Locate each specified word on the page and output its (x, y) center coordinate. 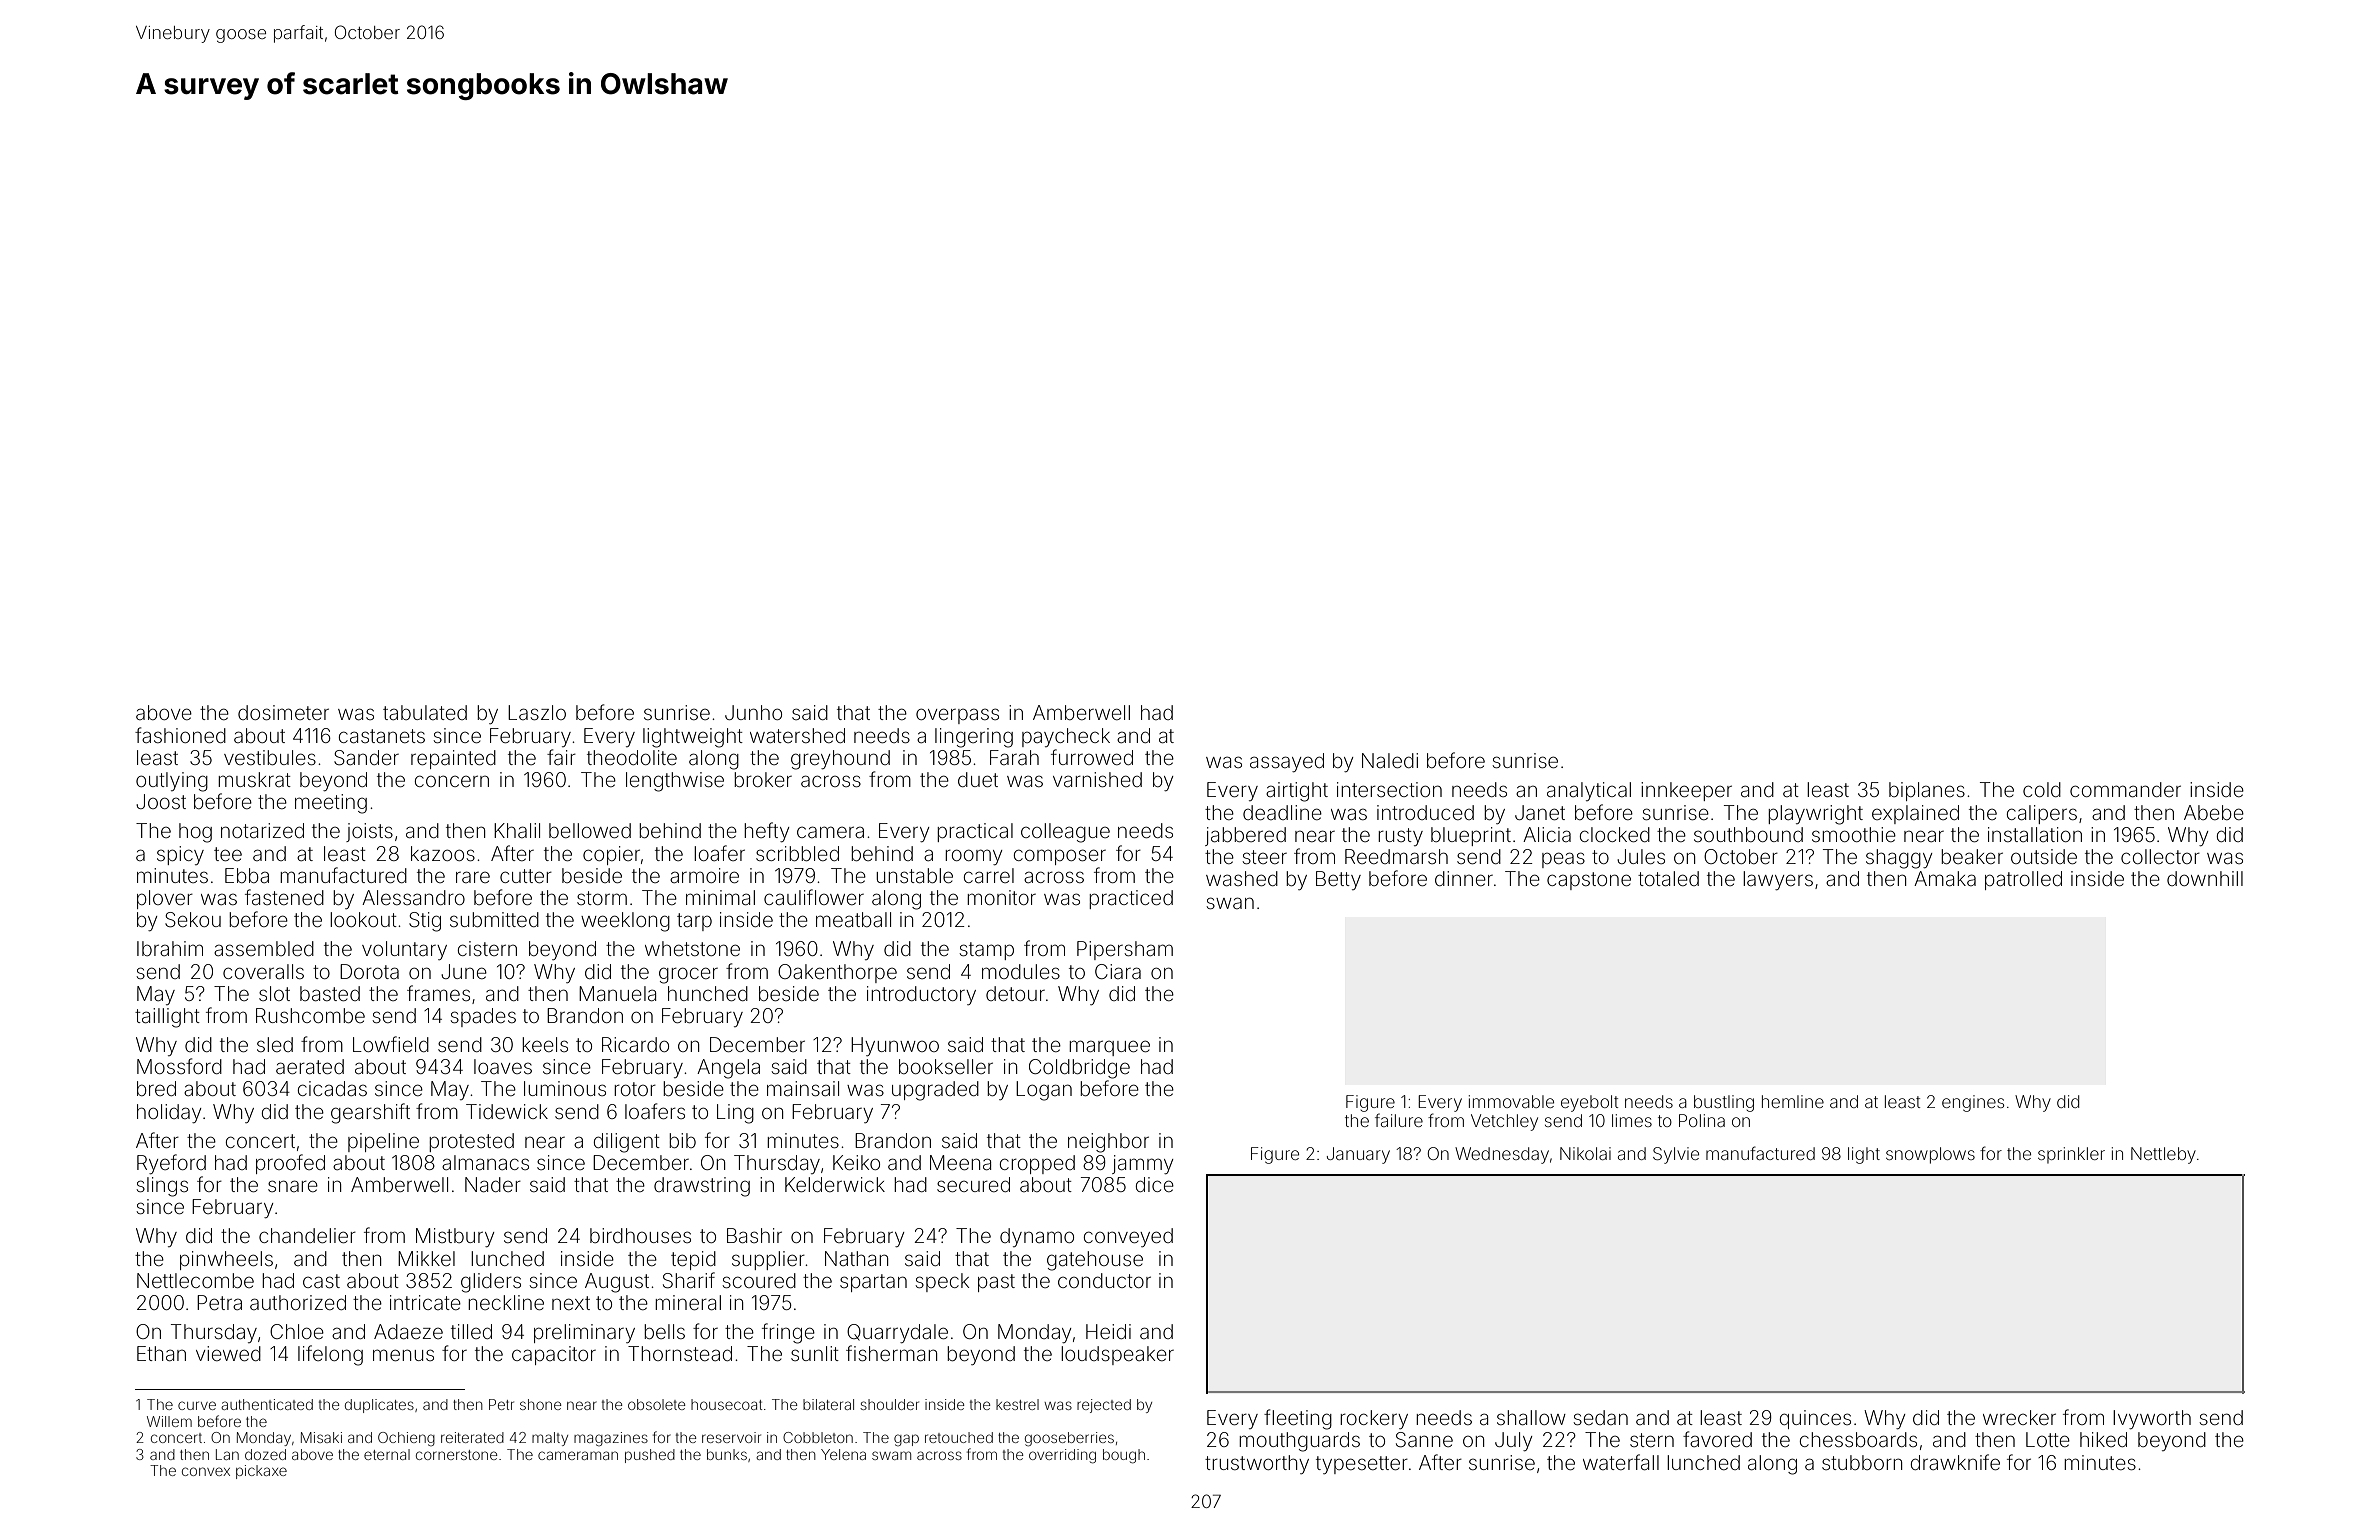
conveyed (1128, 1237)
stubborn (1862, 1462)
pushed (650, 1456)
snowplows (1930, 1155)
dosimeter (283, 712)
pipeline (383, 1142)
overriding (1062, 1456)
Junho (753, 712)
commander (2125, 789)
